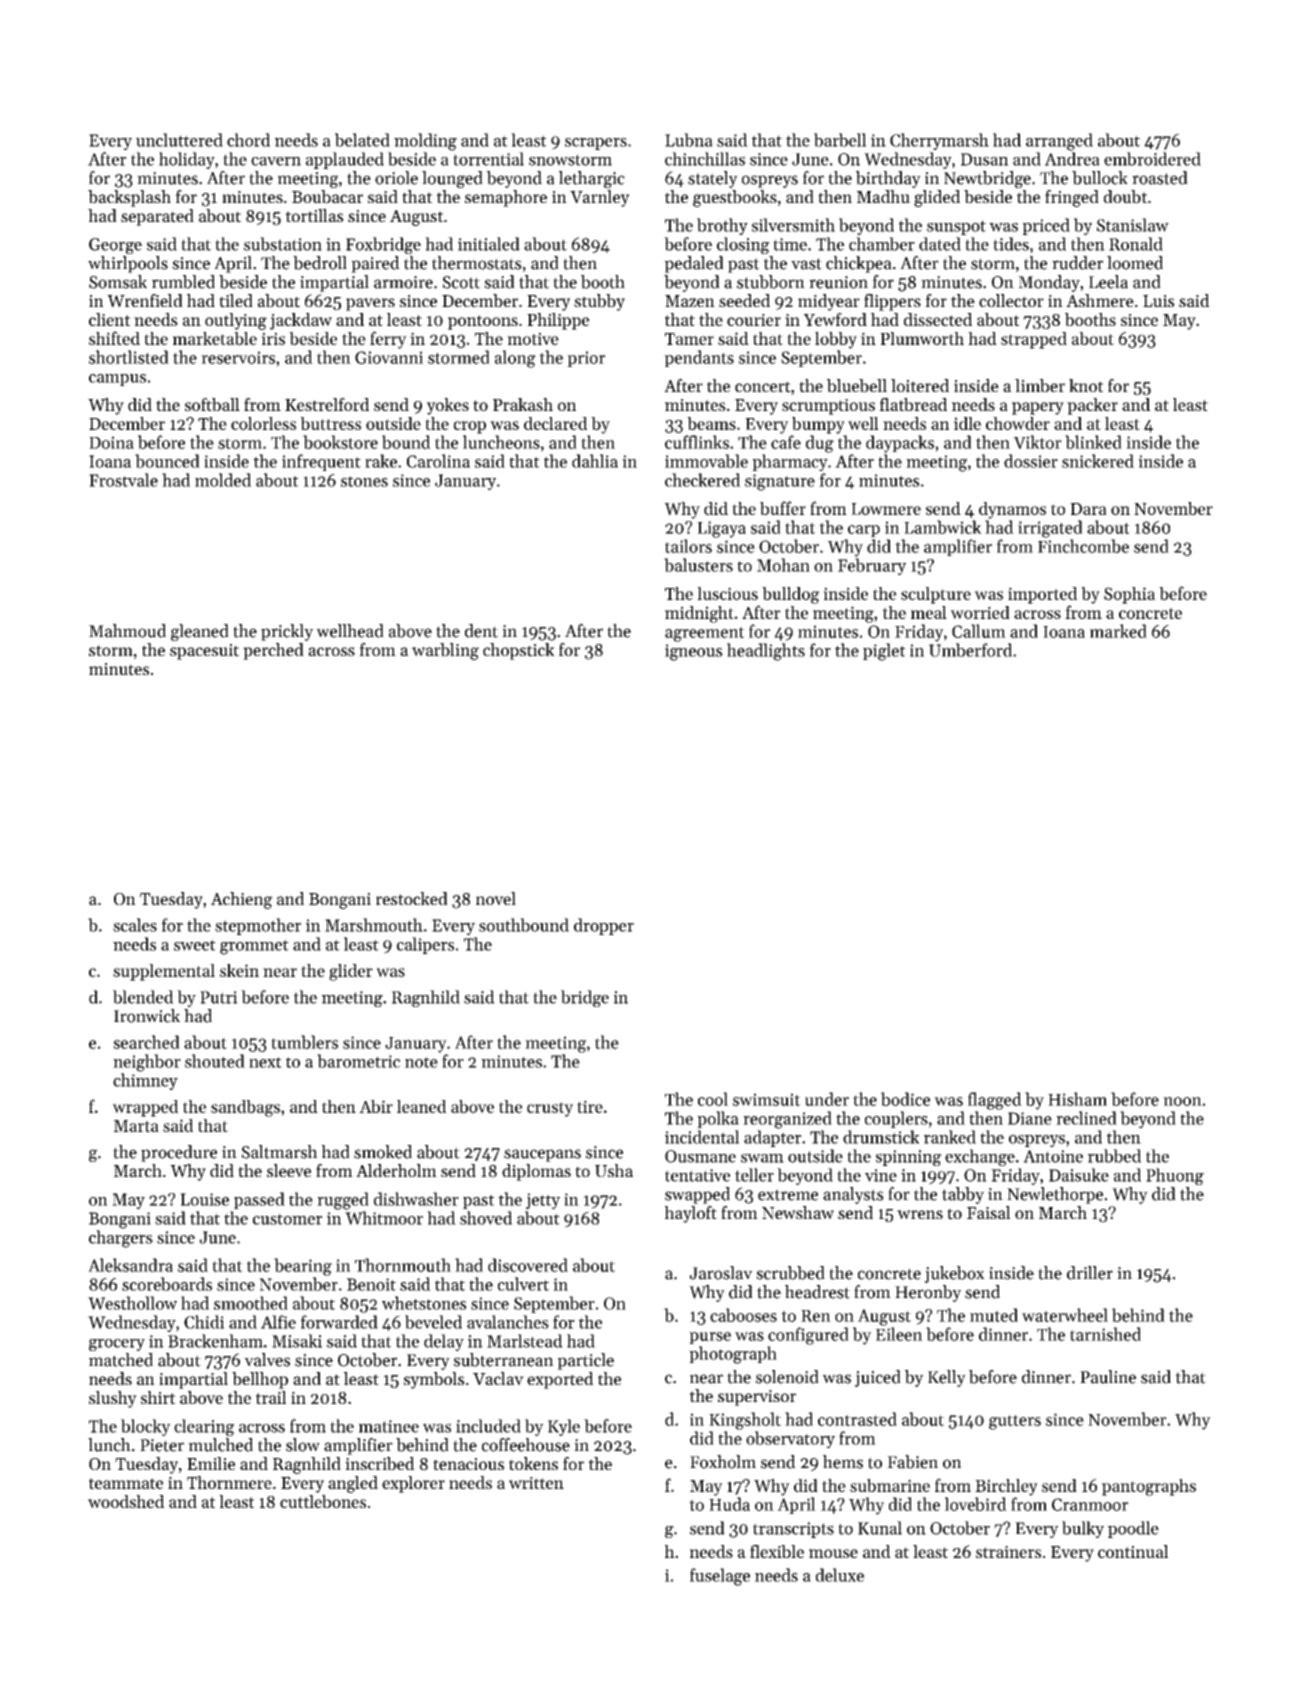 The image size is (1302, 1685). Describe the element at coordinates (766, 1099) in the screenshot. I see `swimsuit` at that location.
